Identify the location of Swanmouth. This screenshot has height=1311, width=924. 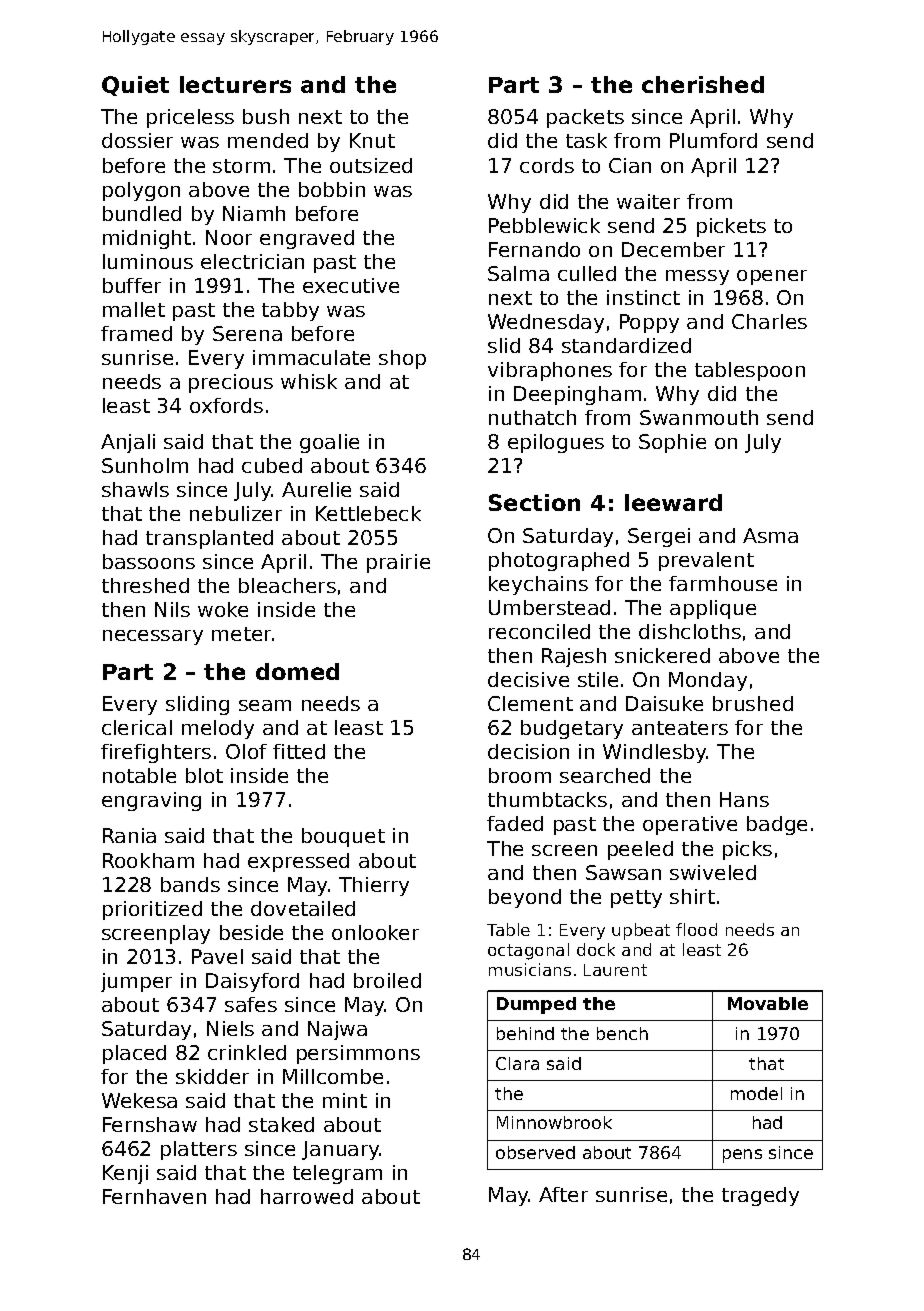
(699, 417).
